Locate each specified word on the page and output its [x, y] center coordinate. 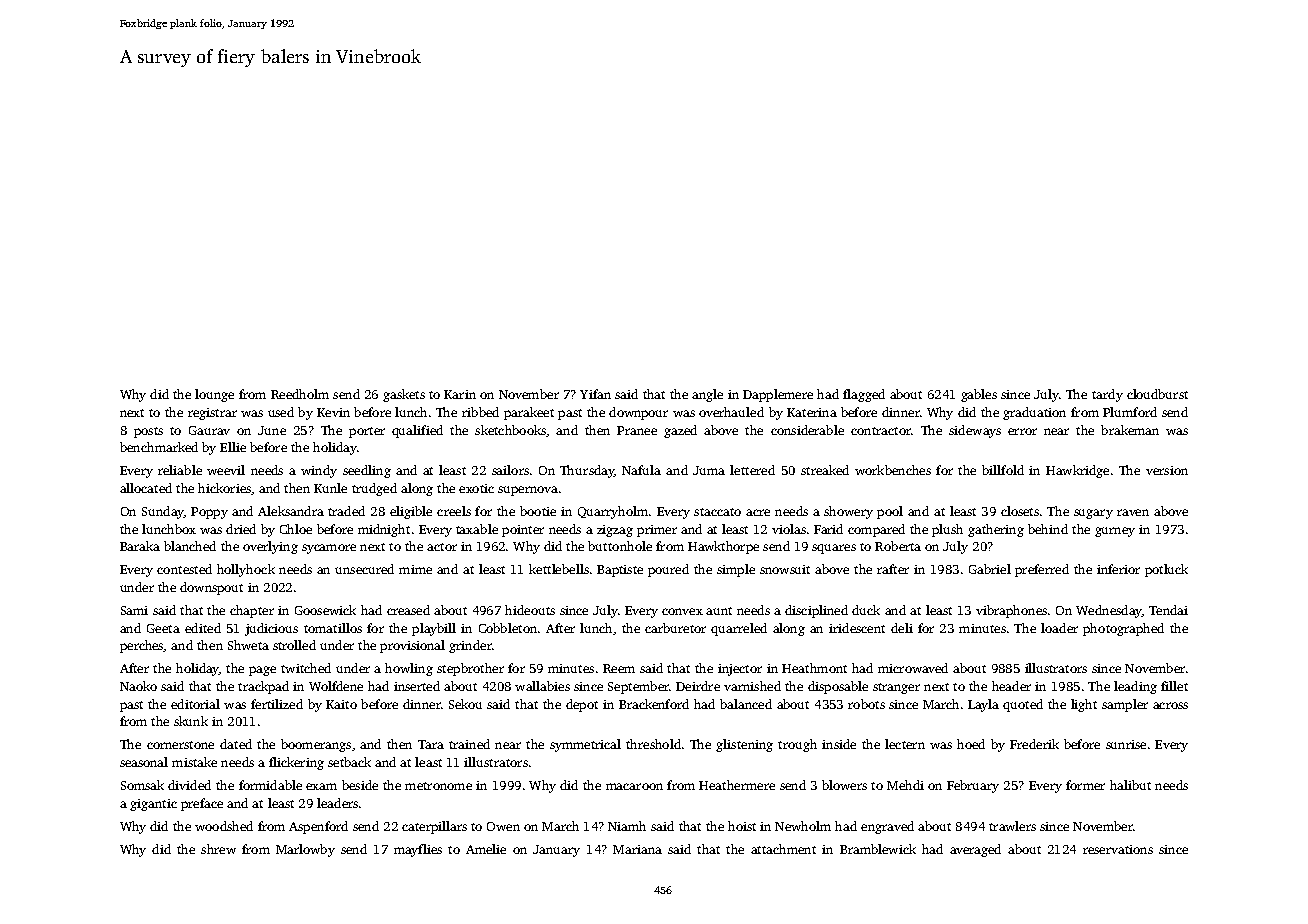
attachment [783, 849]
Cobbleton [508, 628]
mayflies [418, 850]
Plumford [1130, 412]
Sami [134, 610]
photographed [1123, 629]
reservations [1118, 849]
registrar [212, 414]
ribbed [480, 412]
